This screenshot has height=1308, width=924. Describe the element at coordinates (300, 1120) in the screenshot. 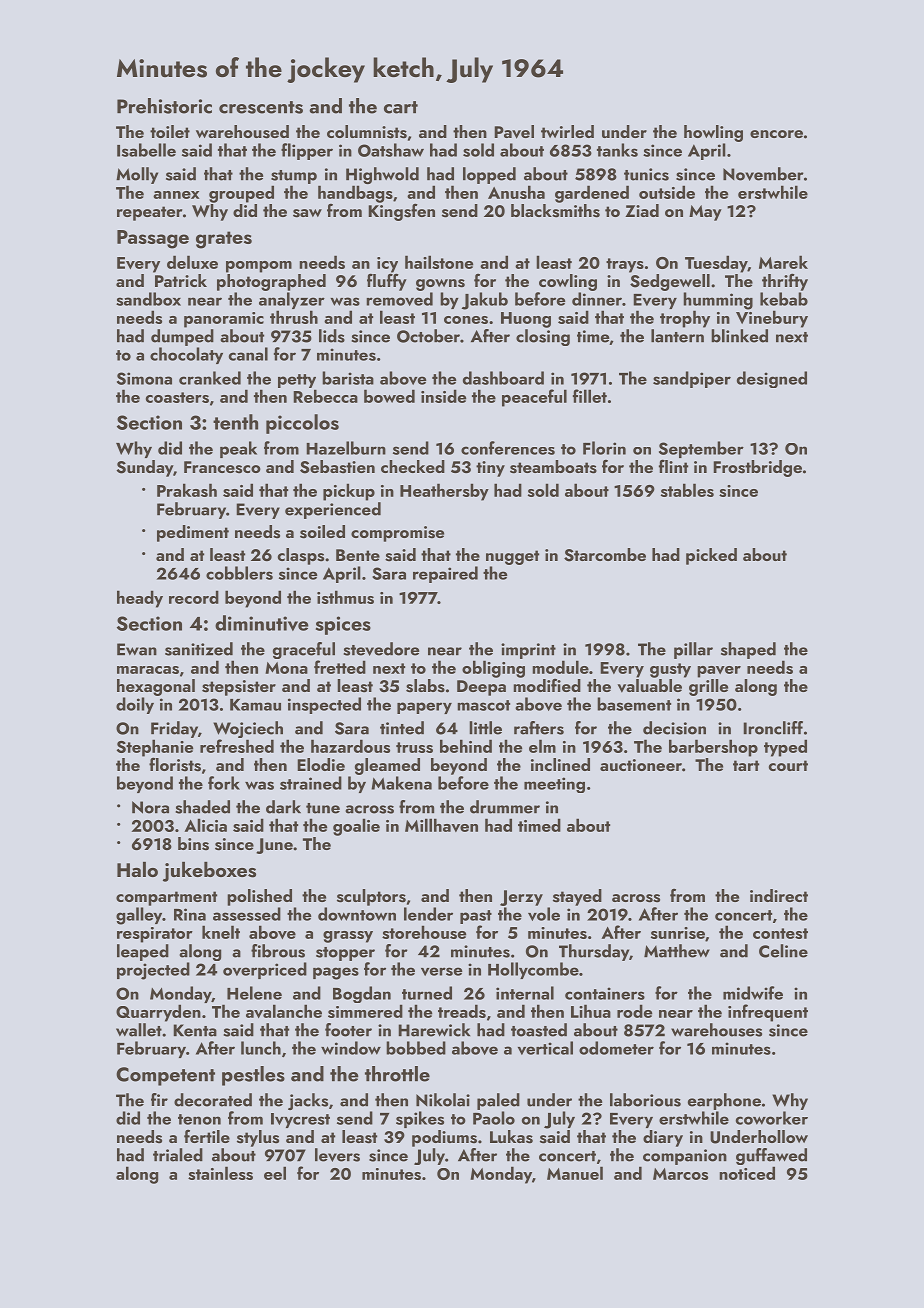

I see `Ivycrest` at that location.
